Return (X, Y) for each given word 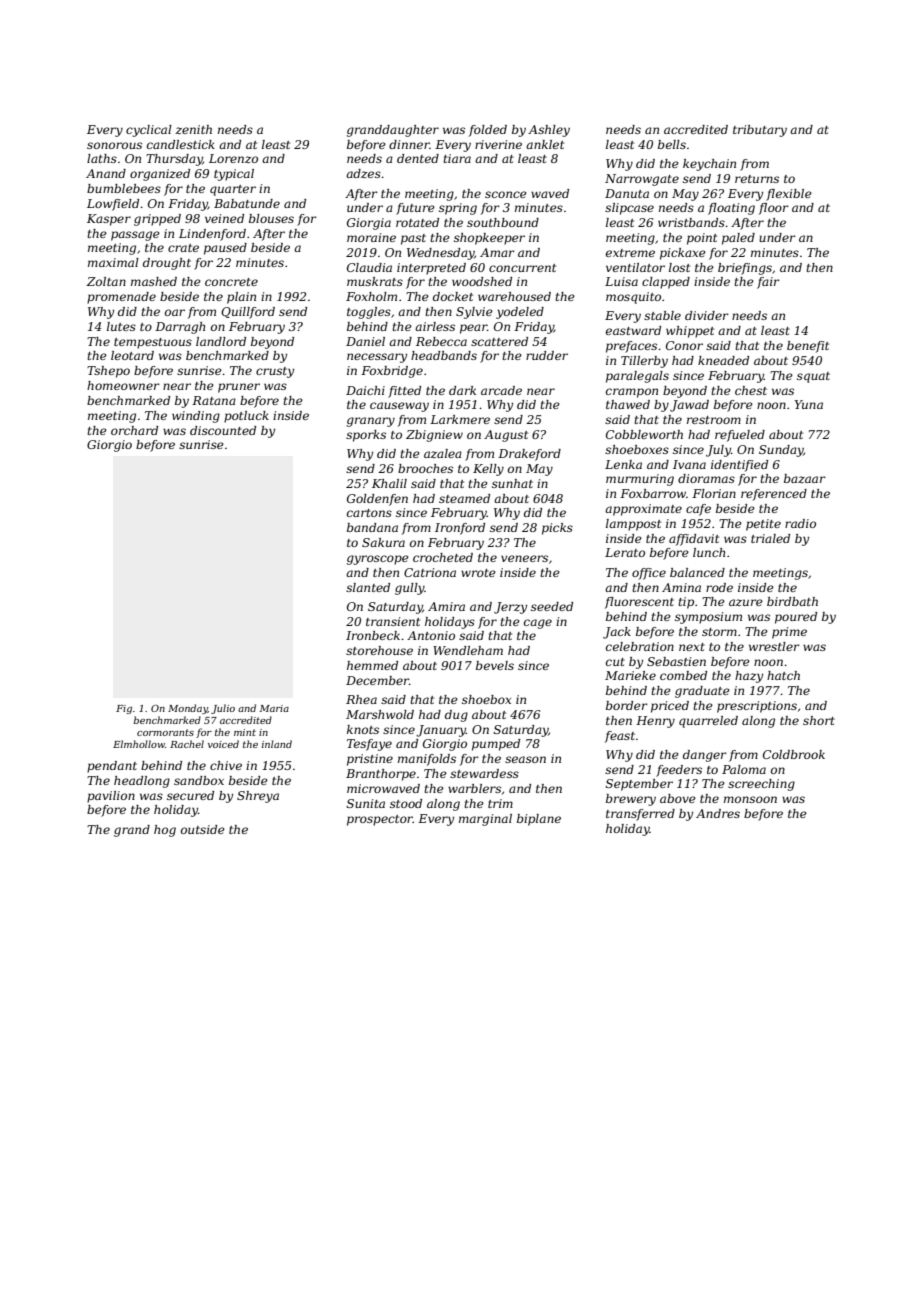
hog (165, 831)
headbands (444, 355)
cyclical (149, 131)
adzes (363, 173)
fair (768, 283)
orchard (134, 430)
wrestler (774, 646)
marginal (485, 820)
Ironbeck (373, 635)
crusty (275, 372)
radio (800, 523)
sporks (366, 436)
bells (672, 144)
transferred (640, 815)
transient (393, 621)
